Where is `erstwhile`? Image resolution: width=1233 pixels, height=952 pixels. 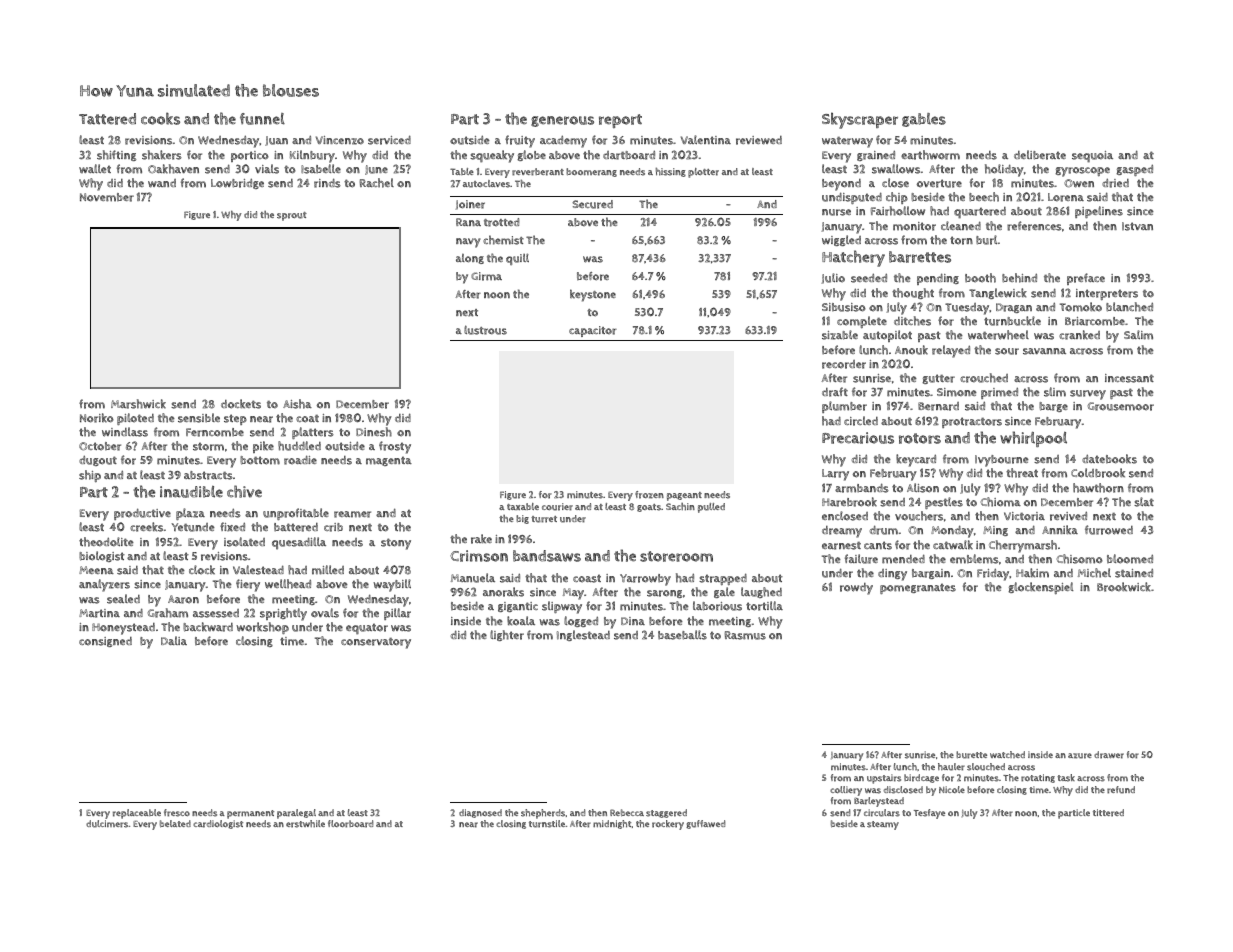
erstwhile is located at coordinates (305, 824).
